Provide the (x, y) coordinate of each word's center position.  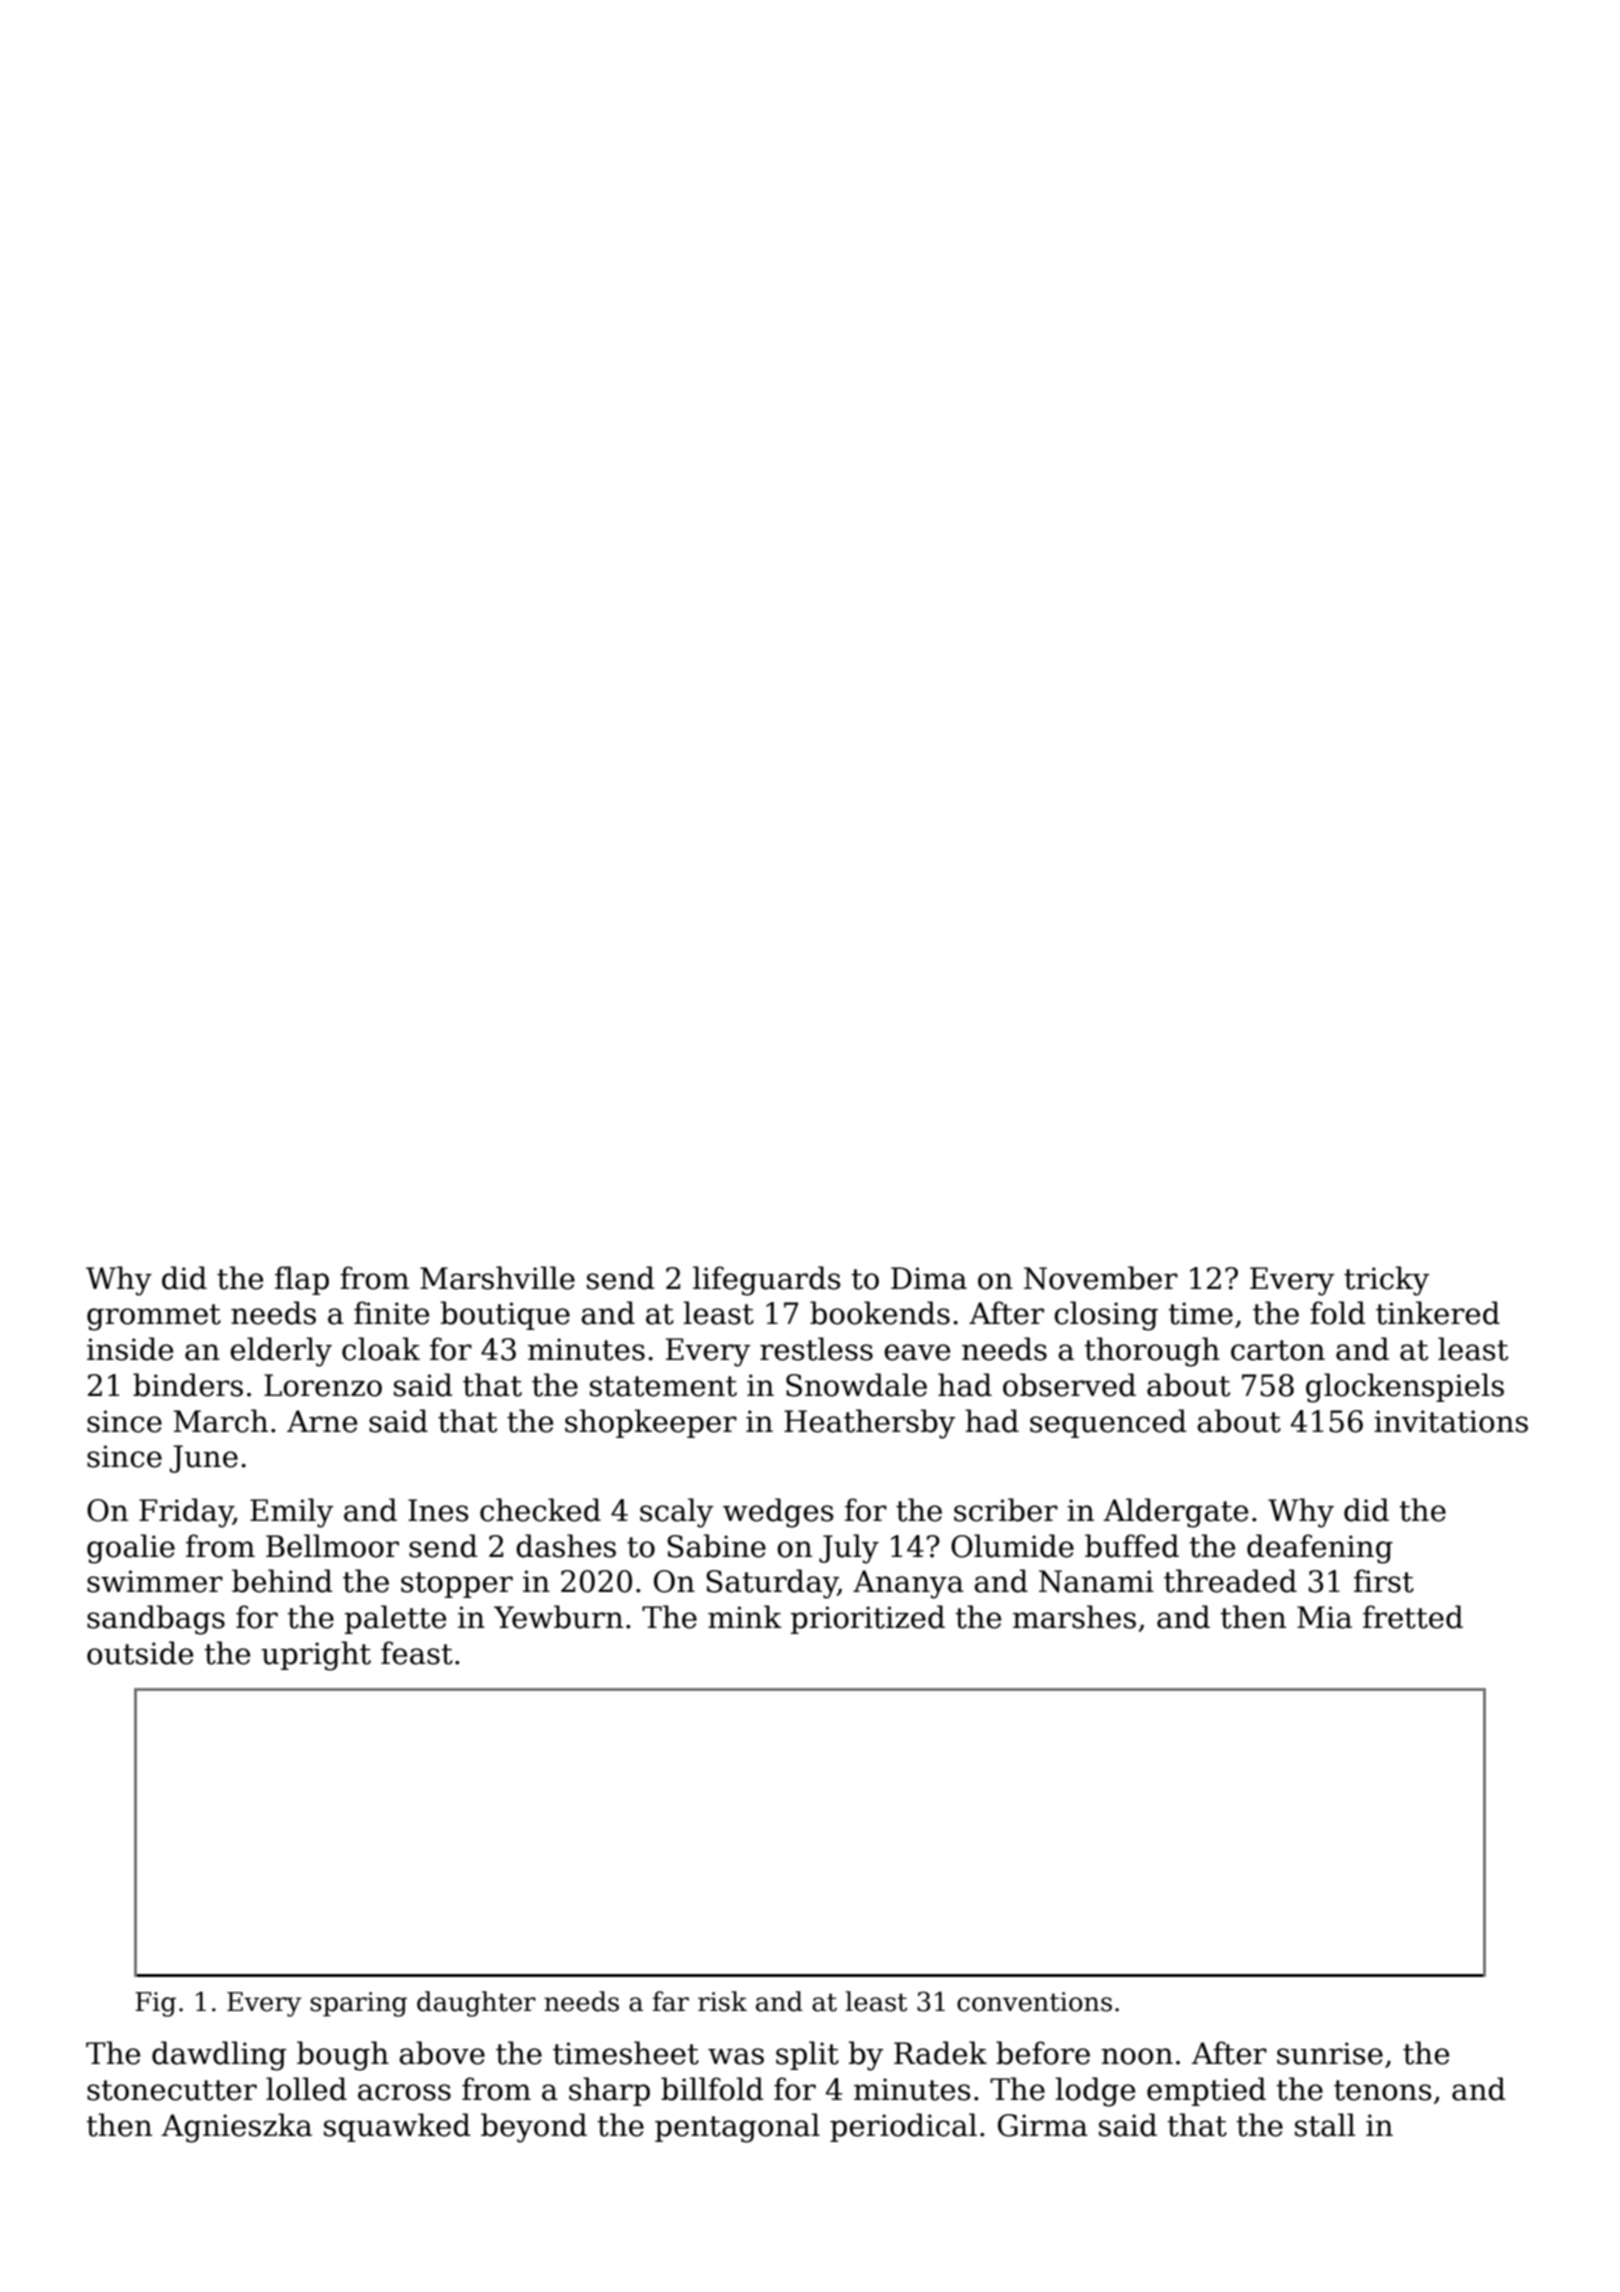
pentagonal (737, 2128)
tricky (1386, 1281)
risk (722, 2001)
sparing (358, 2004)
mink (745, 1616)
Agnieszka (236, 2128)
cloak (381, 1349)
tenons (1383, 2090)
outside (140, 1653)
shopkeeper (651, 1423)
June (204, 1459)
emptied (1206, 2091)
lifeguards (767, 1281)
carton (1278, 1350)
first (1384, 1581)
